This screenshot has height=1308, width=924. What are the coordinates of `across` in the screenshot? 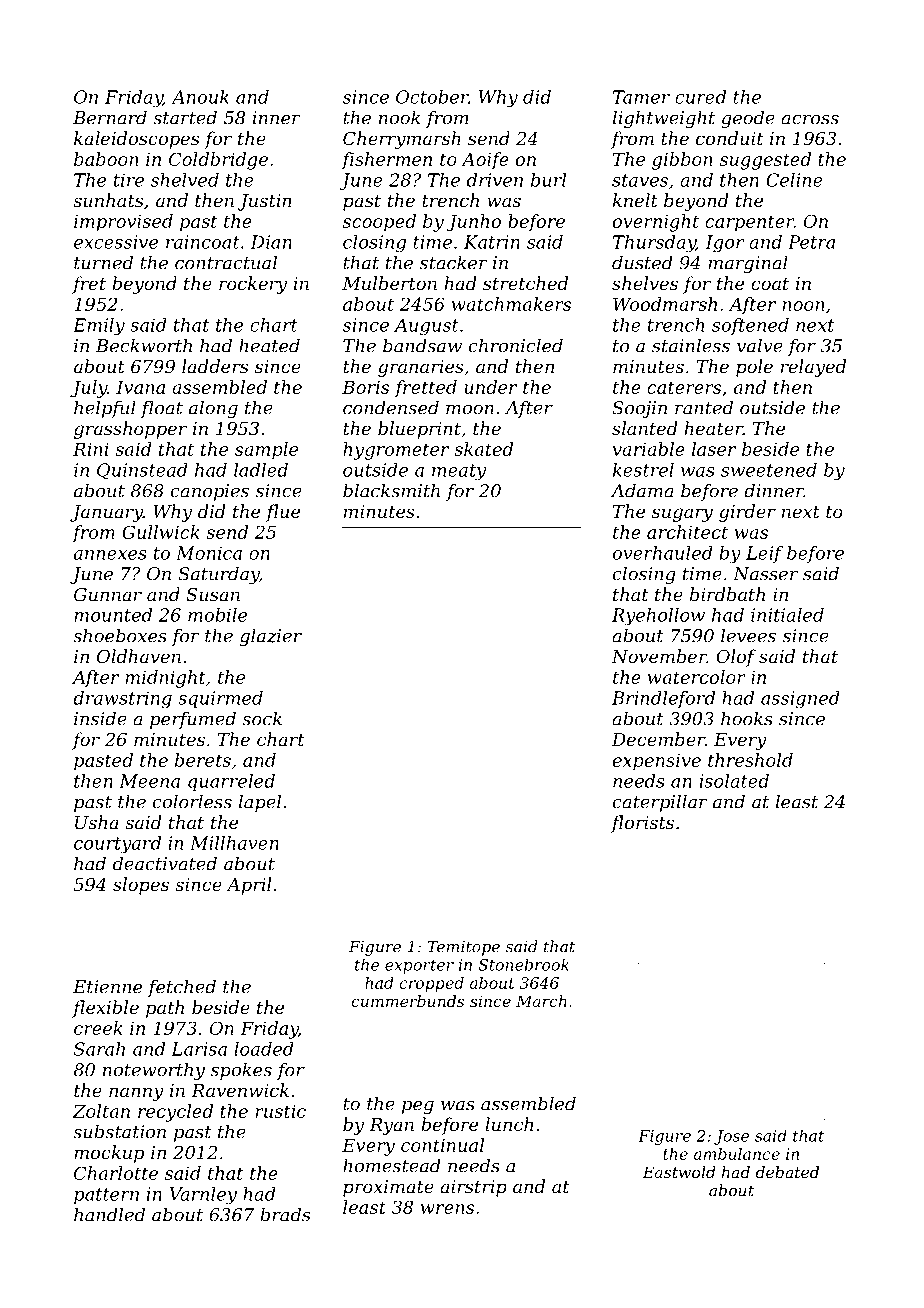 It's located at (810, 120).
